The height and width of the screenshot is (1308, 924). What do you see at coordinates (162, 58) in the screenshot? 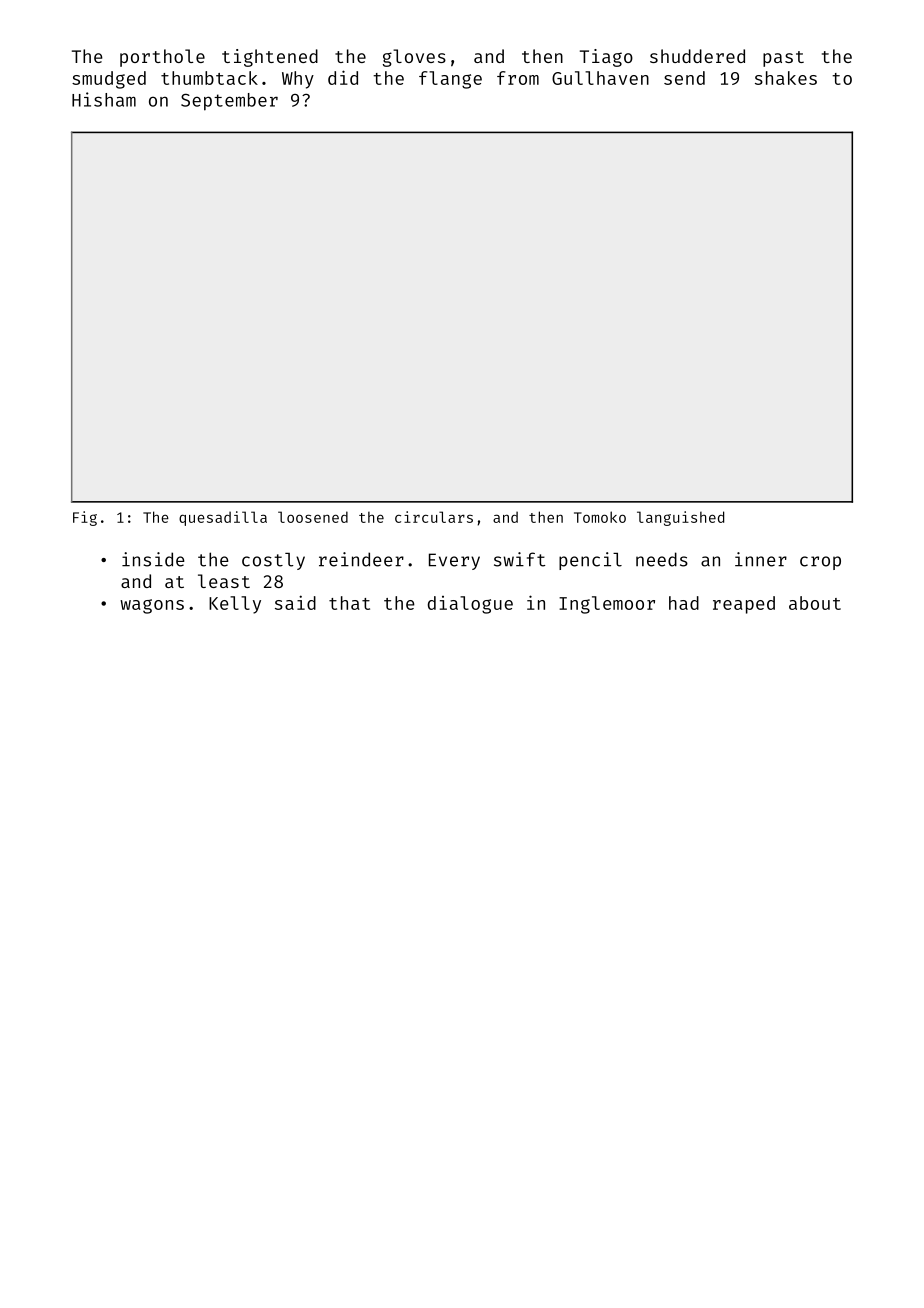
I see `porthole` at bounding box center [162, 58].
